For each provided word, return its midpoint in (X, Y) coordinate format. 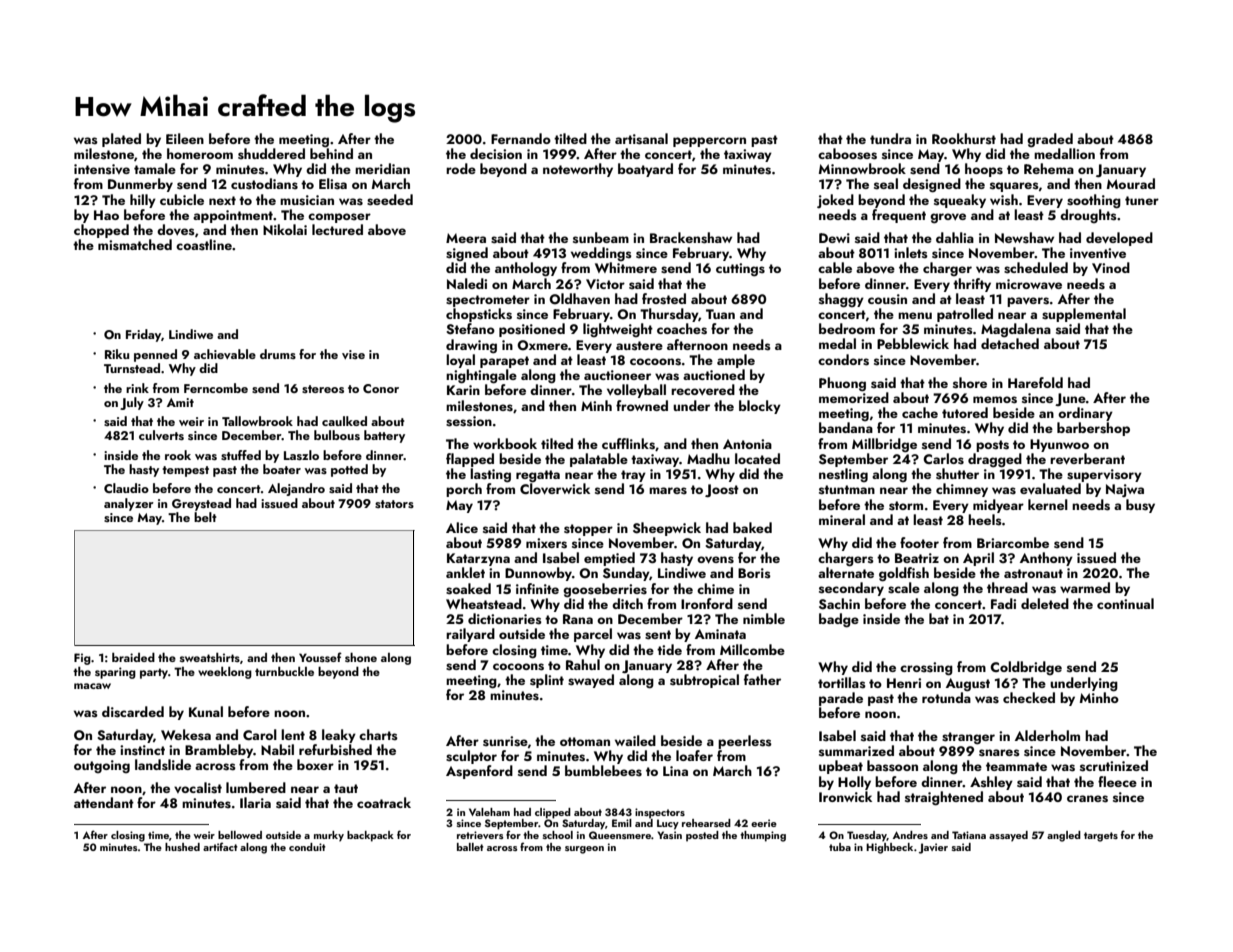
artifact (220, 846)
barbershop (1093, 429)
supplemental (1084, 315)
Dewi (834, 238)
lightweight (618, 330)
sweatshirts (210, 657)
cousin (887, 299)
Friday (143, 335)
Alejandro (296, 489)
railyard (470, 635)
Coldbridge (1026, 668)
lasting (490, 475)
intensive (102, 169)
